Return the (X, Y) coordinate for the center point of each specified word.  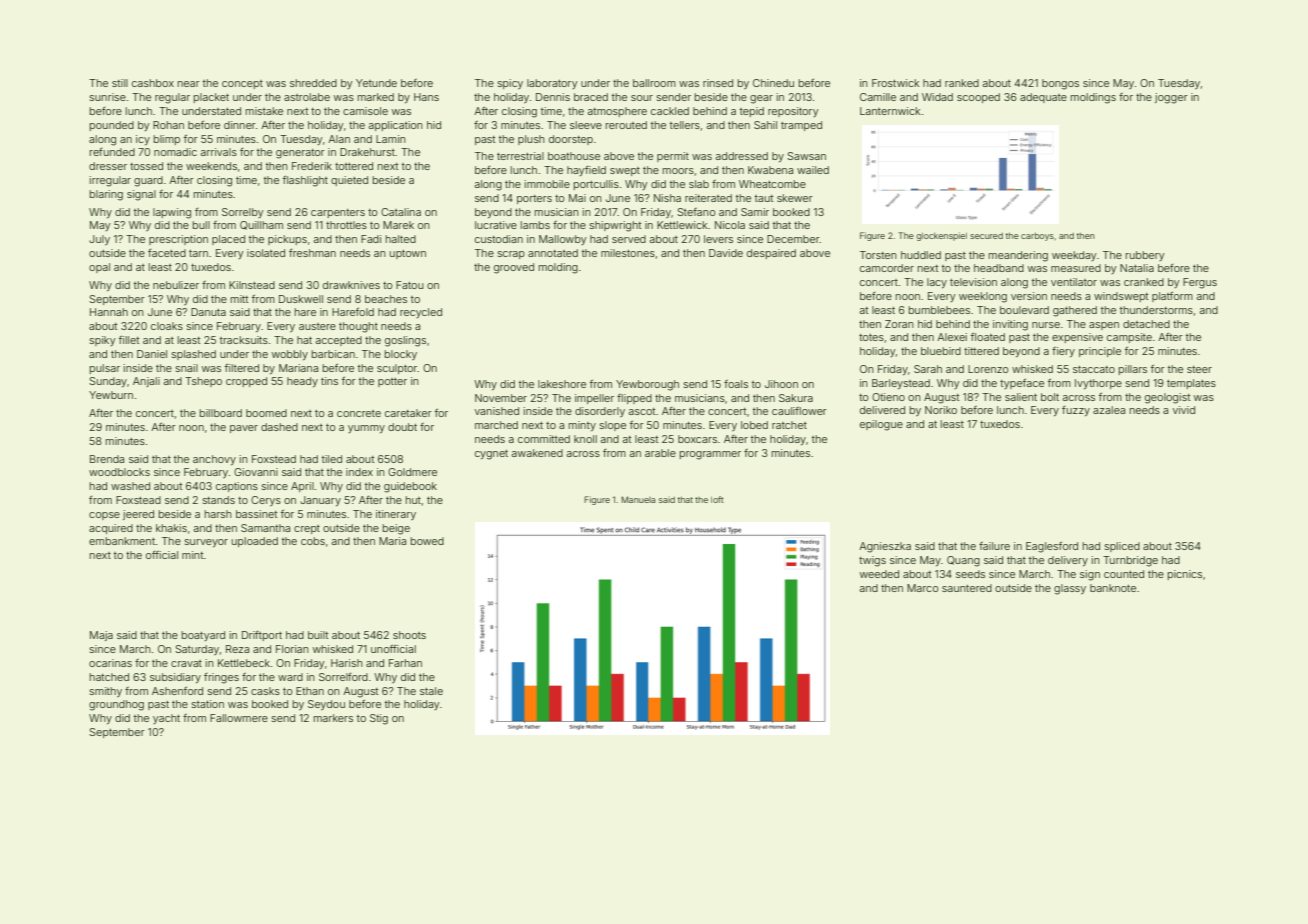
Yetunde (376, 83)
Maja (101, 636)
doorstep (571, 140)
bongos (1060, 84)
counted (1124, 574)
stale (431, 691)
